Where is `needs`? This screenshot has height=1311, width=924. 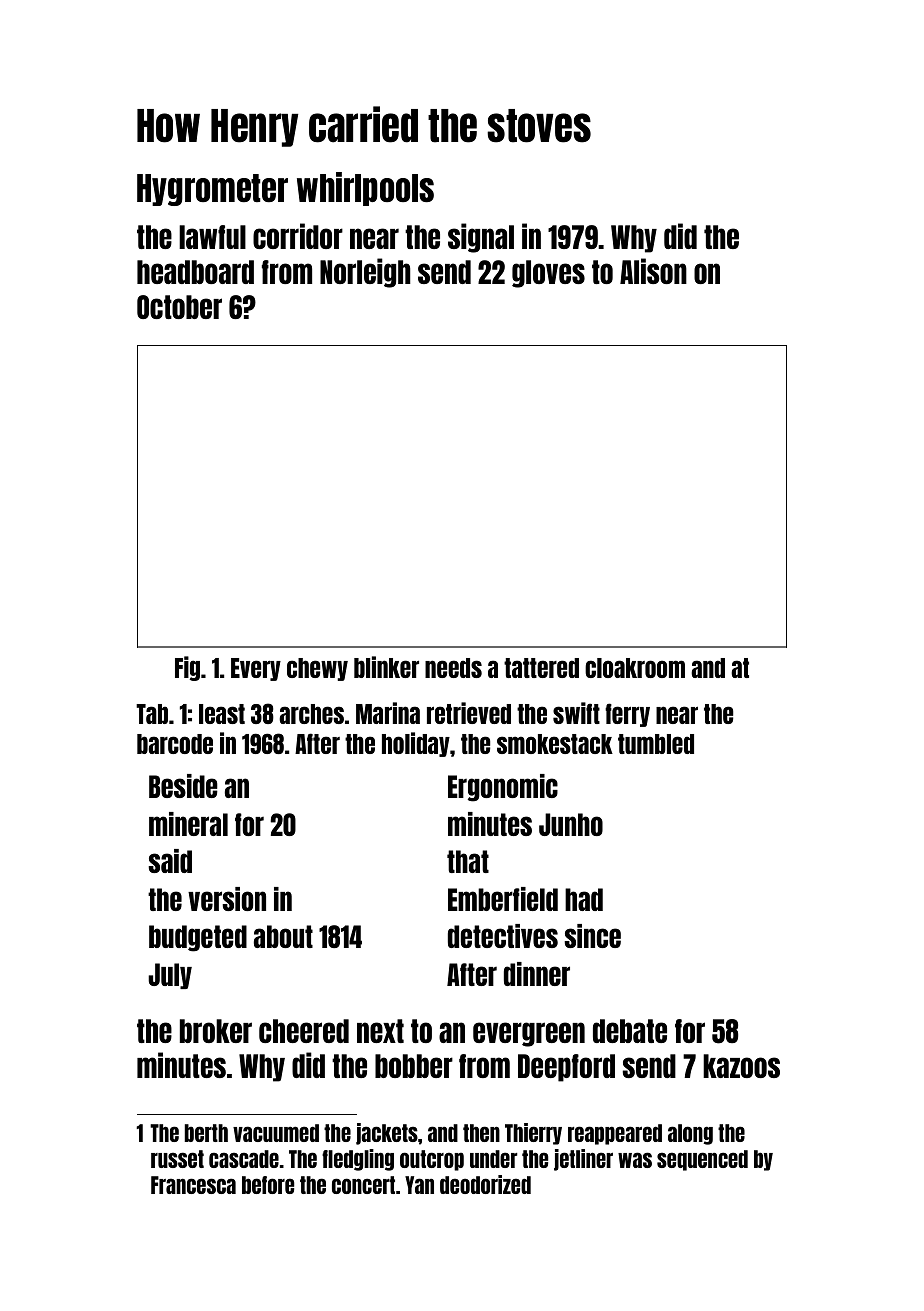 needs is located at coordinates (453, 668).
